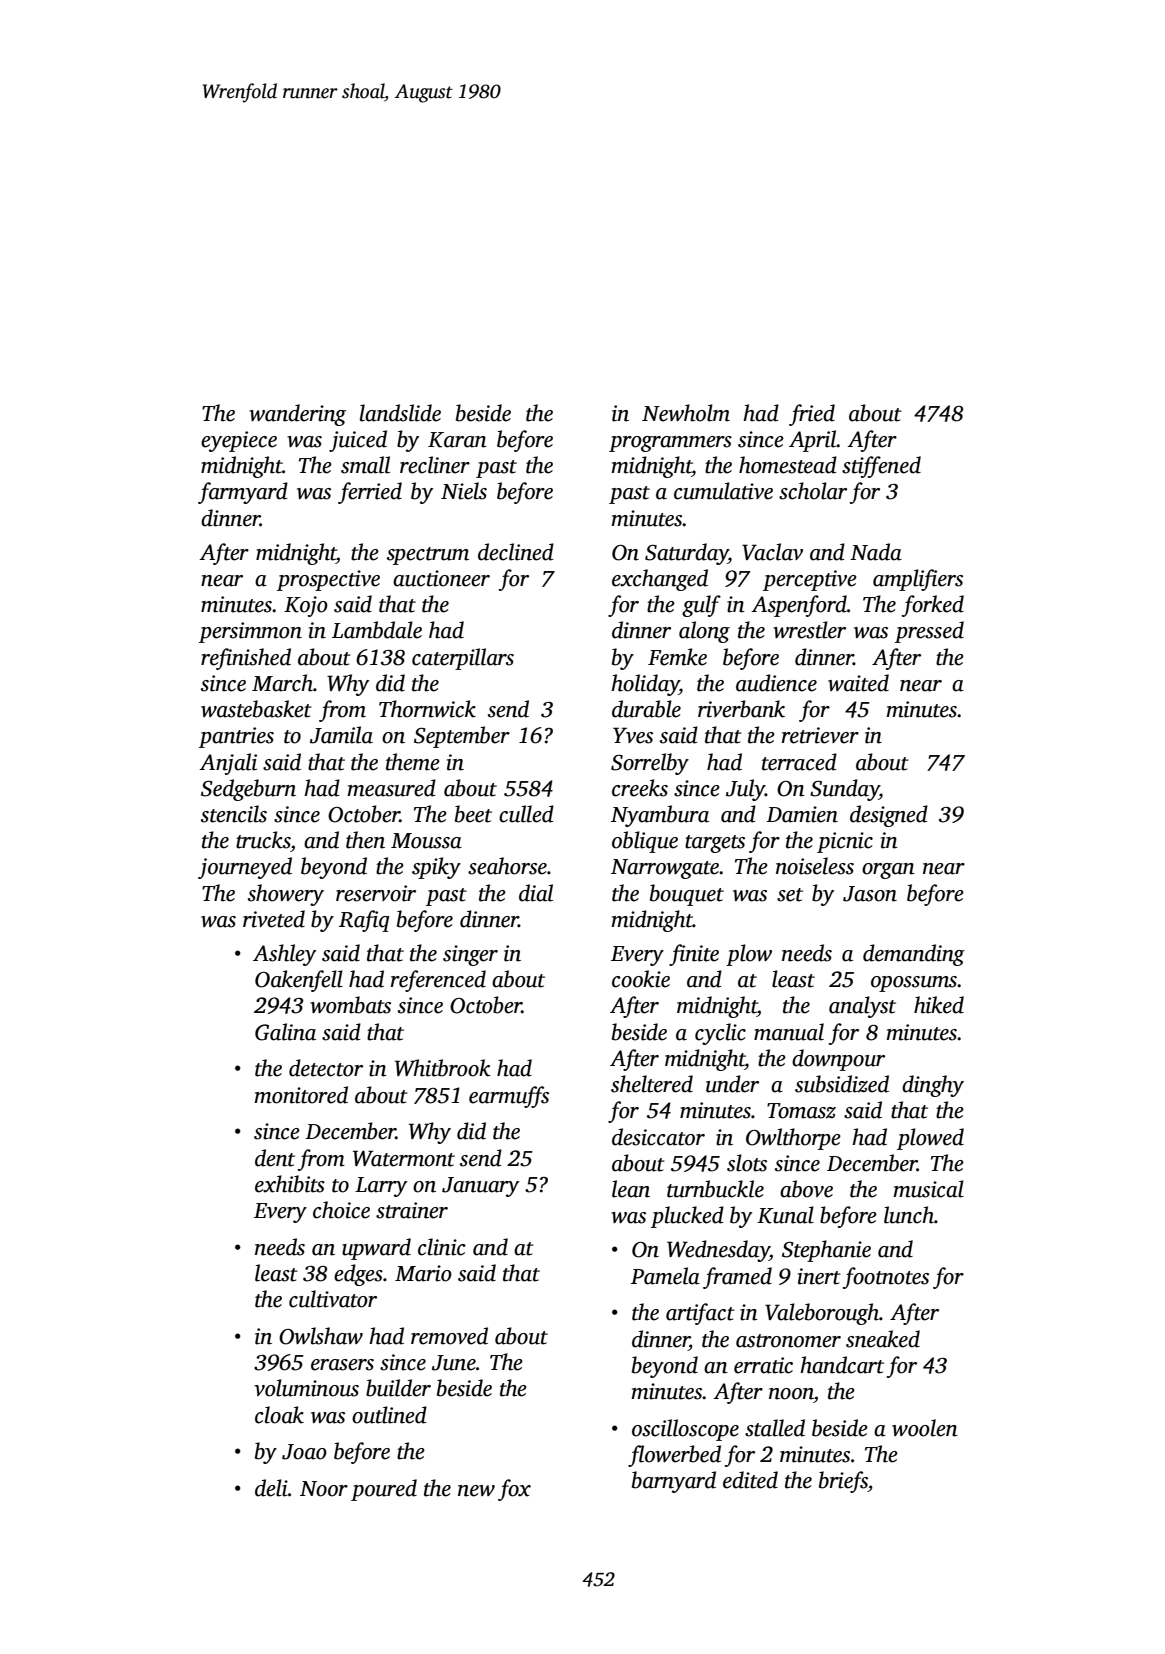  Describe the element at coordinates (858, 683) in the document. I see `waited` at that location.
